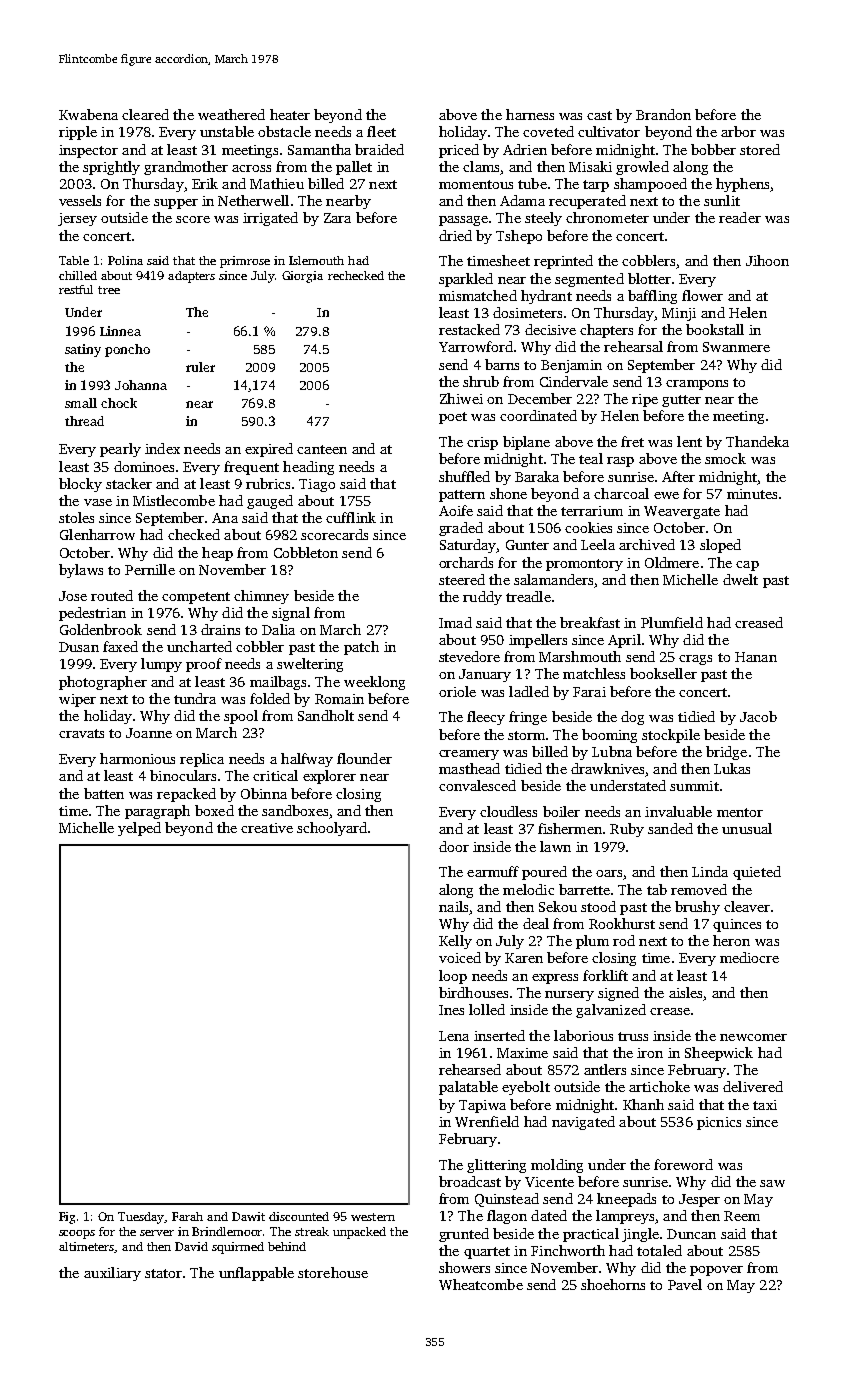 This document has height=1400, width=849. What do you see at coordinates (186, 168) in the document?
I see `grandmother` at bounding box center [186, 168].
